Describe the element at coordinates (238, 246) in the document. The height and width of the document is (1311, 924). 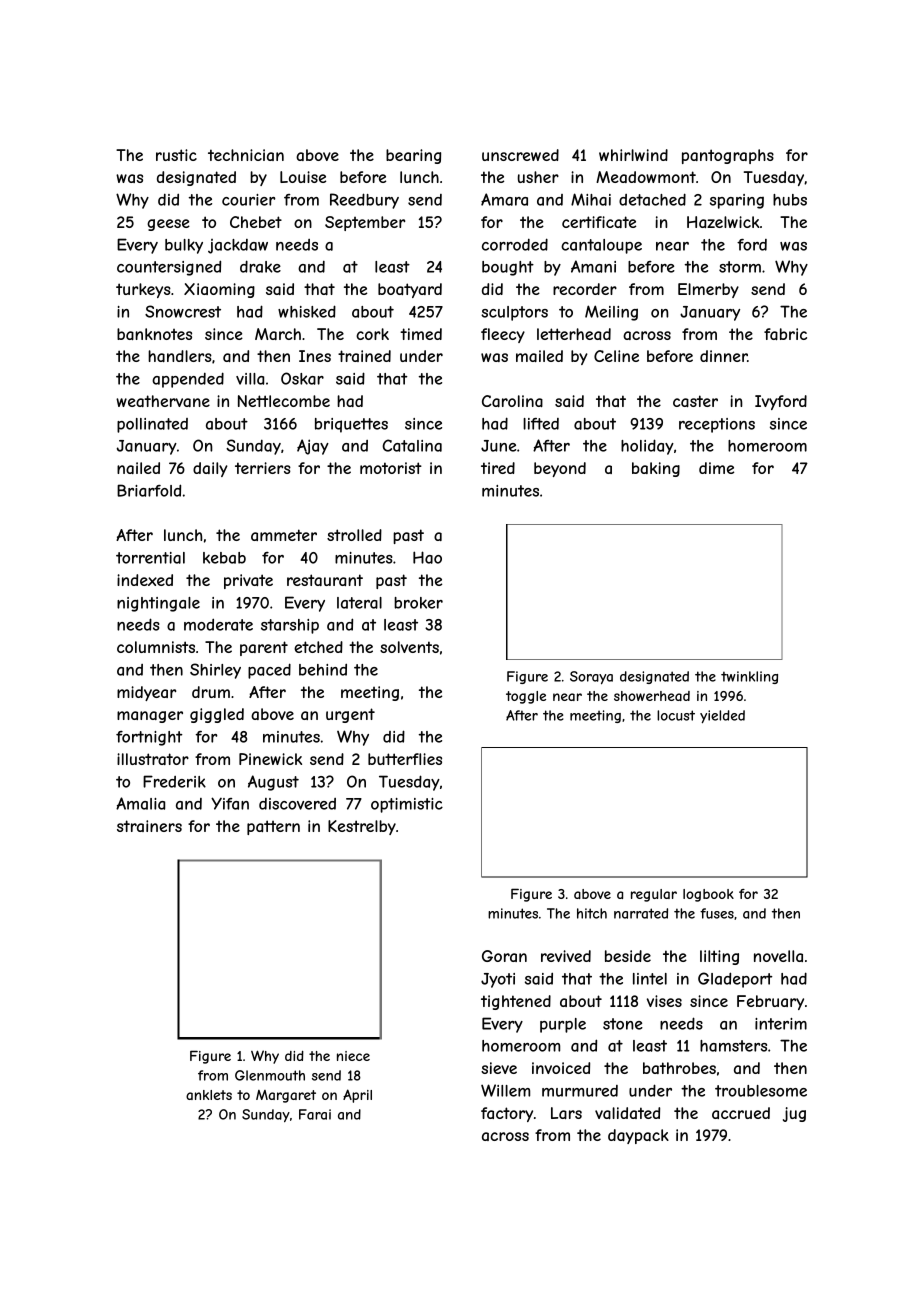
I see `jackdaw` at that location.
